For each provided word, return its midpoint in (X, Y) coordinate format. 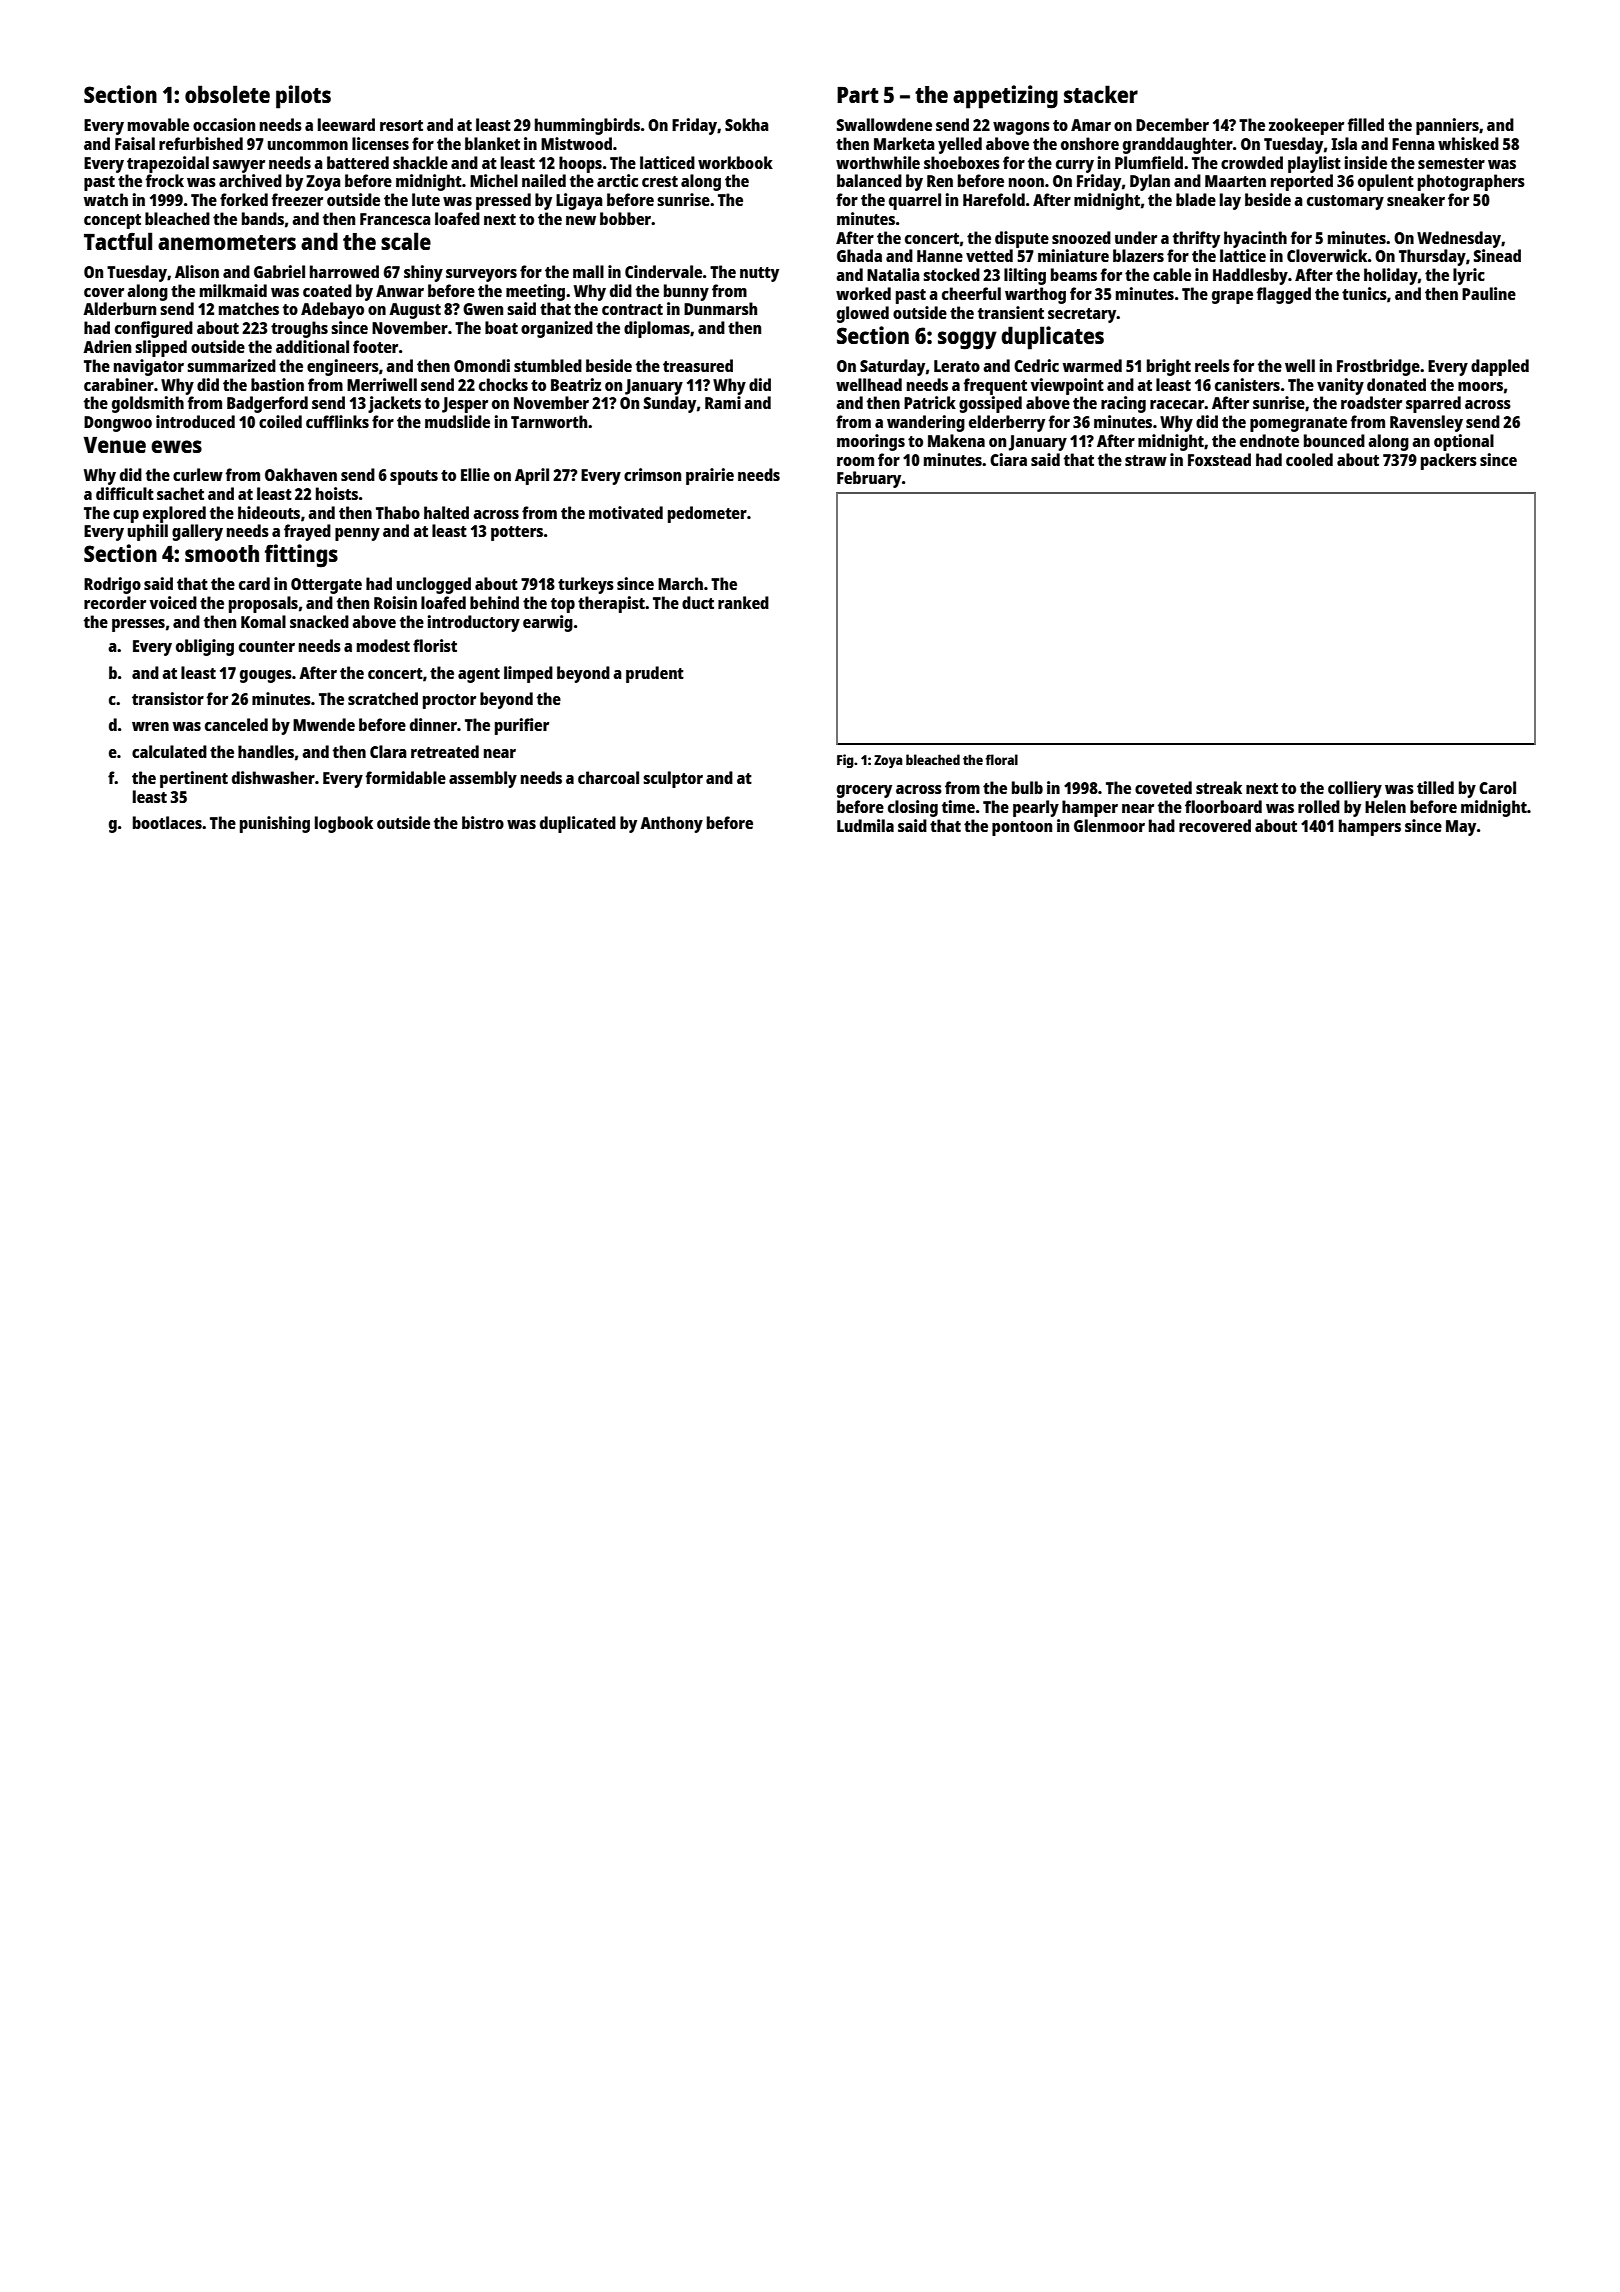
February (869, 479)
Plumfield (1149, 162)
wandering (926, 423)
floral (1002, 759)
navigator (149, 367)
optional (1464, 442)
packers (1449, 461)
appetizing (1005, 97)
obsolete (227, 94)
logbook (344, 824)
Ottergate (326, 586)
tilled (1435, 787)
